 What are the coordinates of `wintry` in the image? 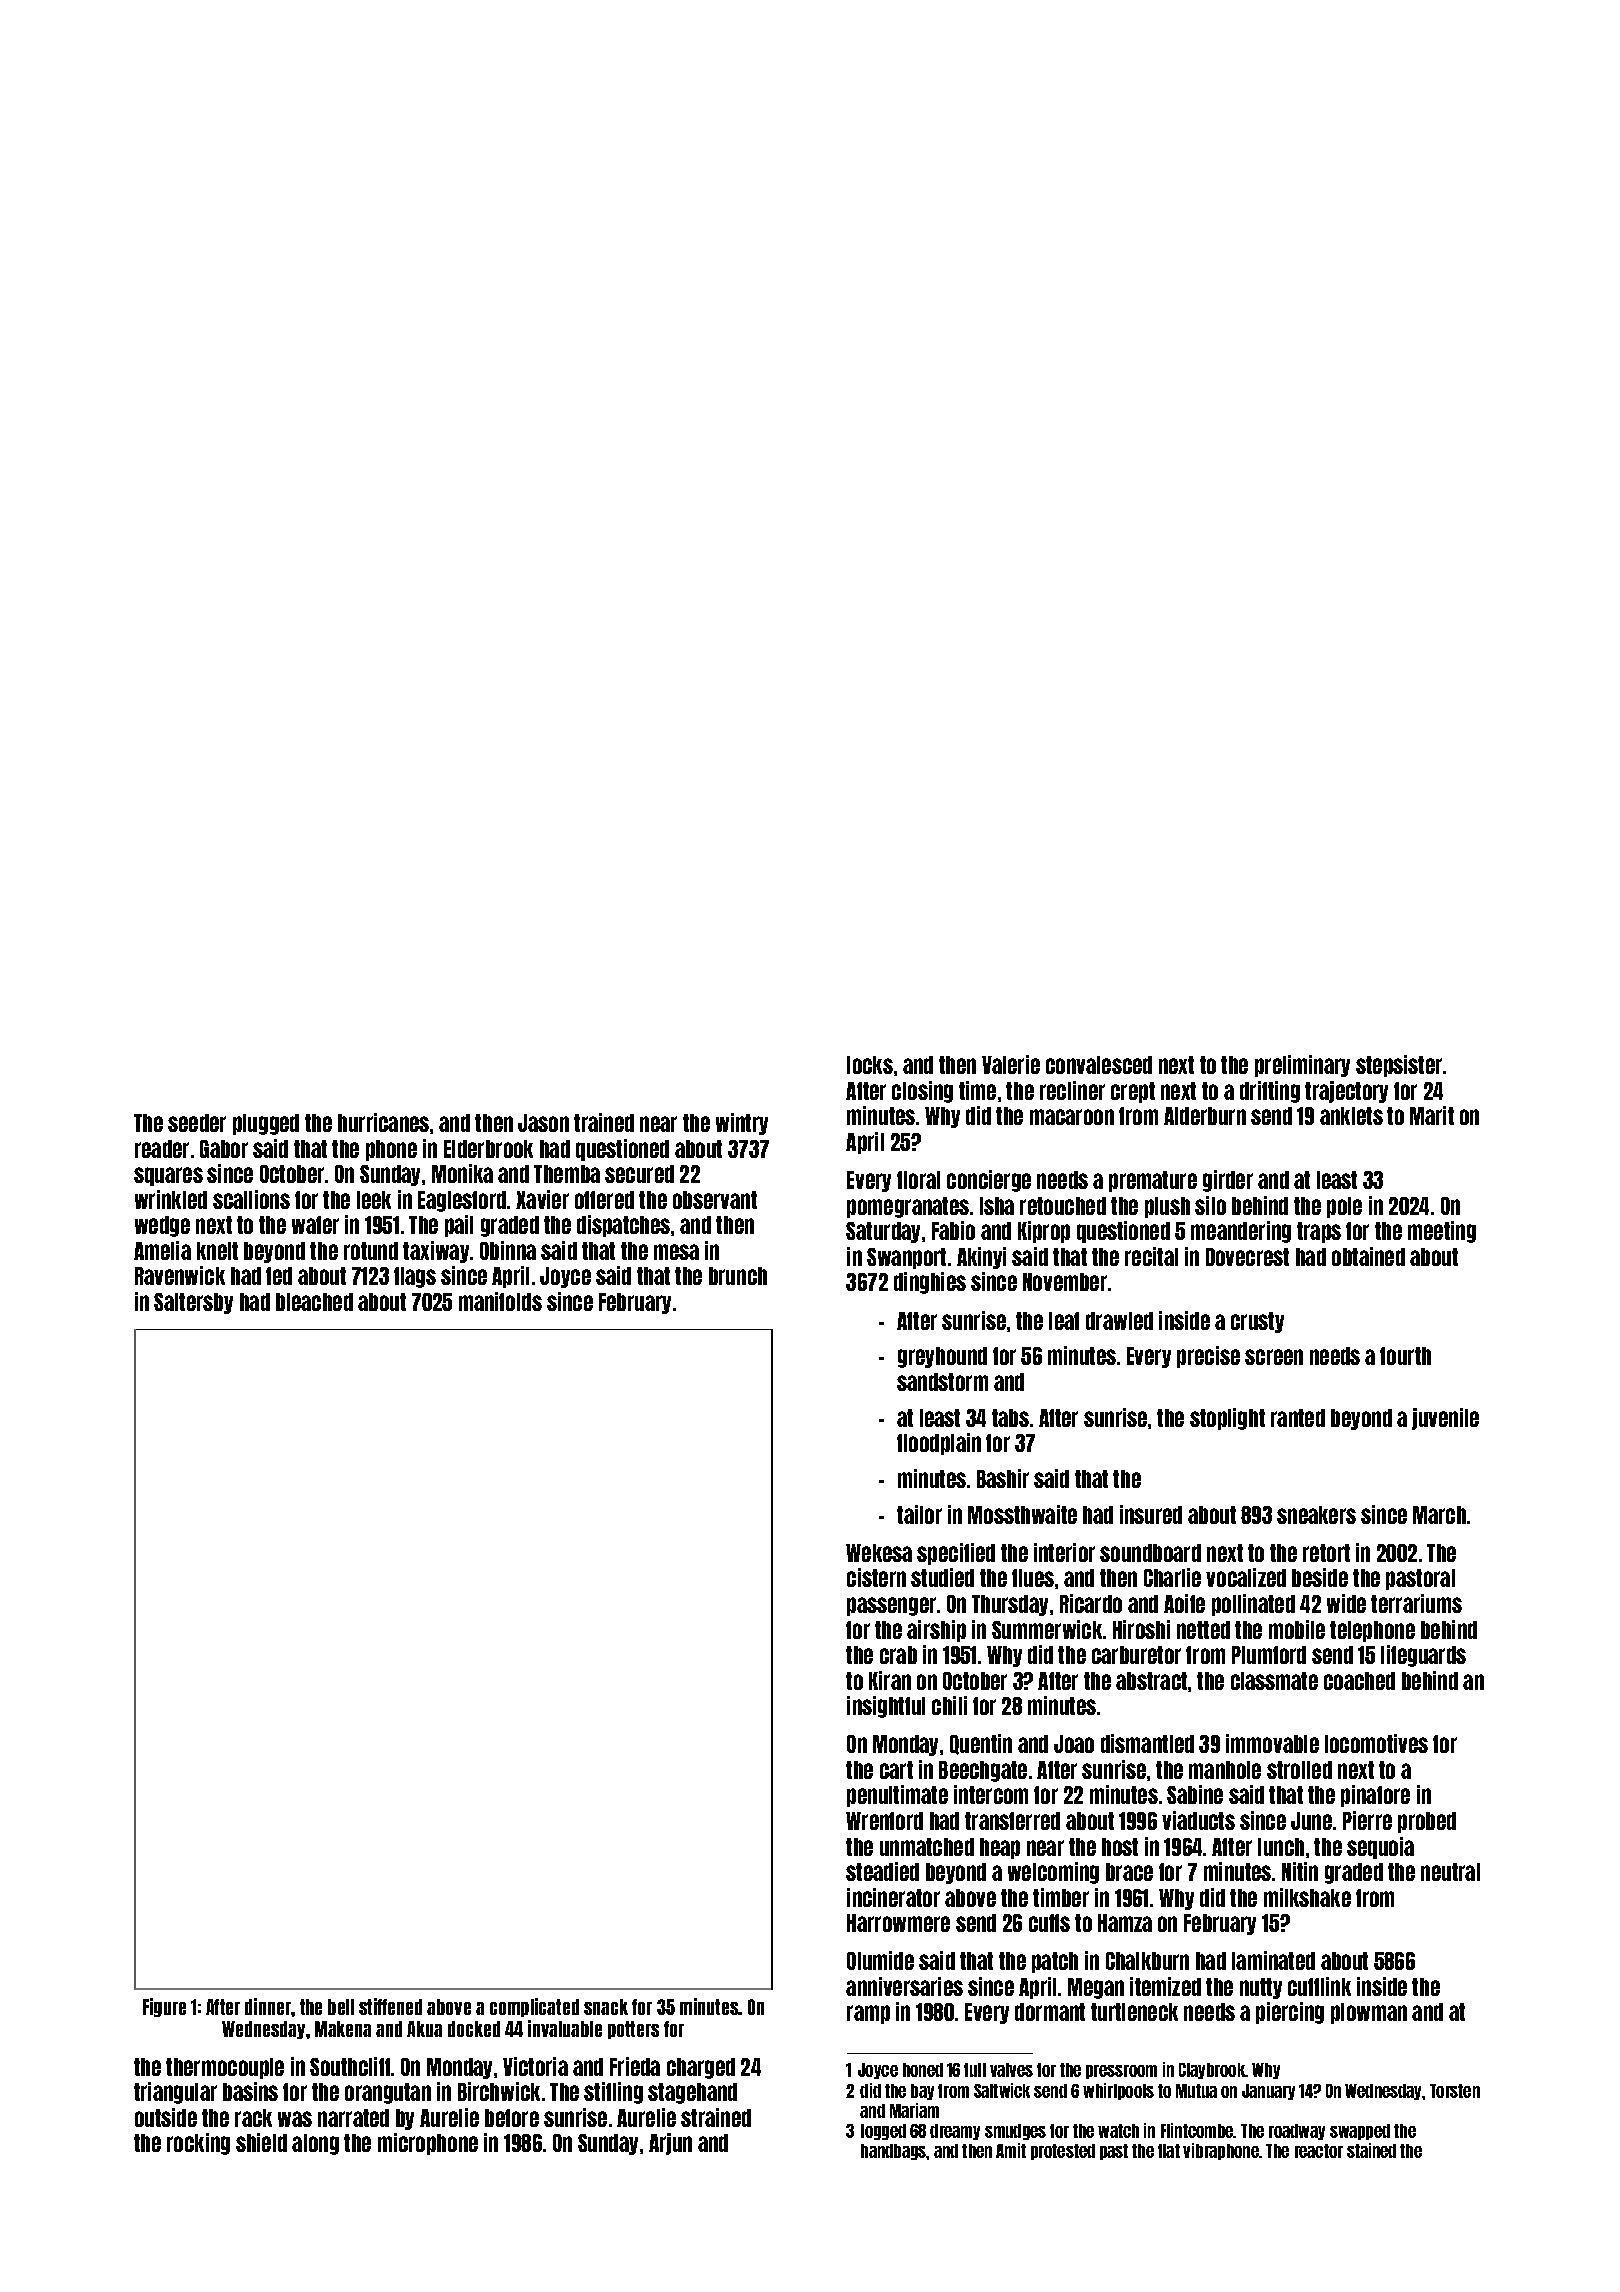 It's located at (742, 1124).
